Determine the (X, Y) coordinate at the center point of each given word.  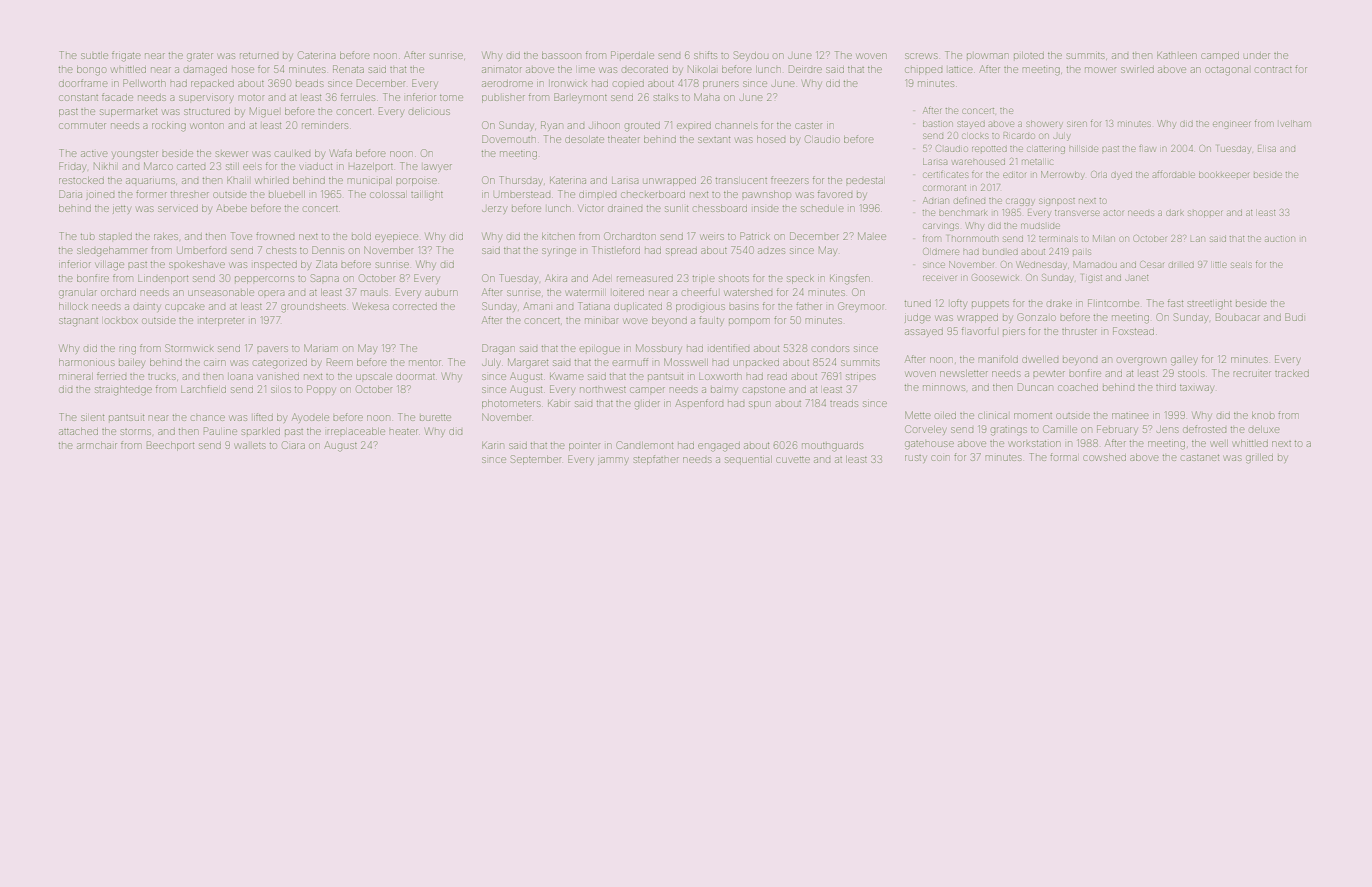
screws (921, 56)
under (1257, 56)
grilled (1259, 459)
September (536, 460)
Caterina (316, 55)
